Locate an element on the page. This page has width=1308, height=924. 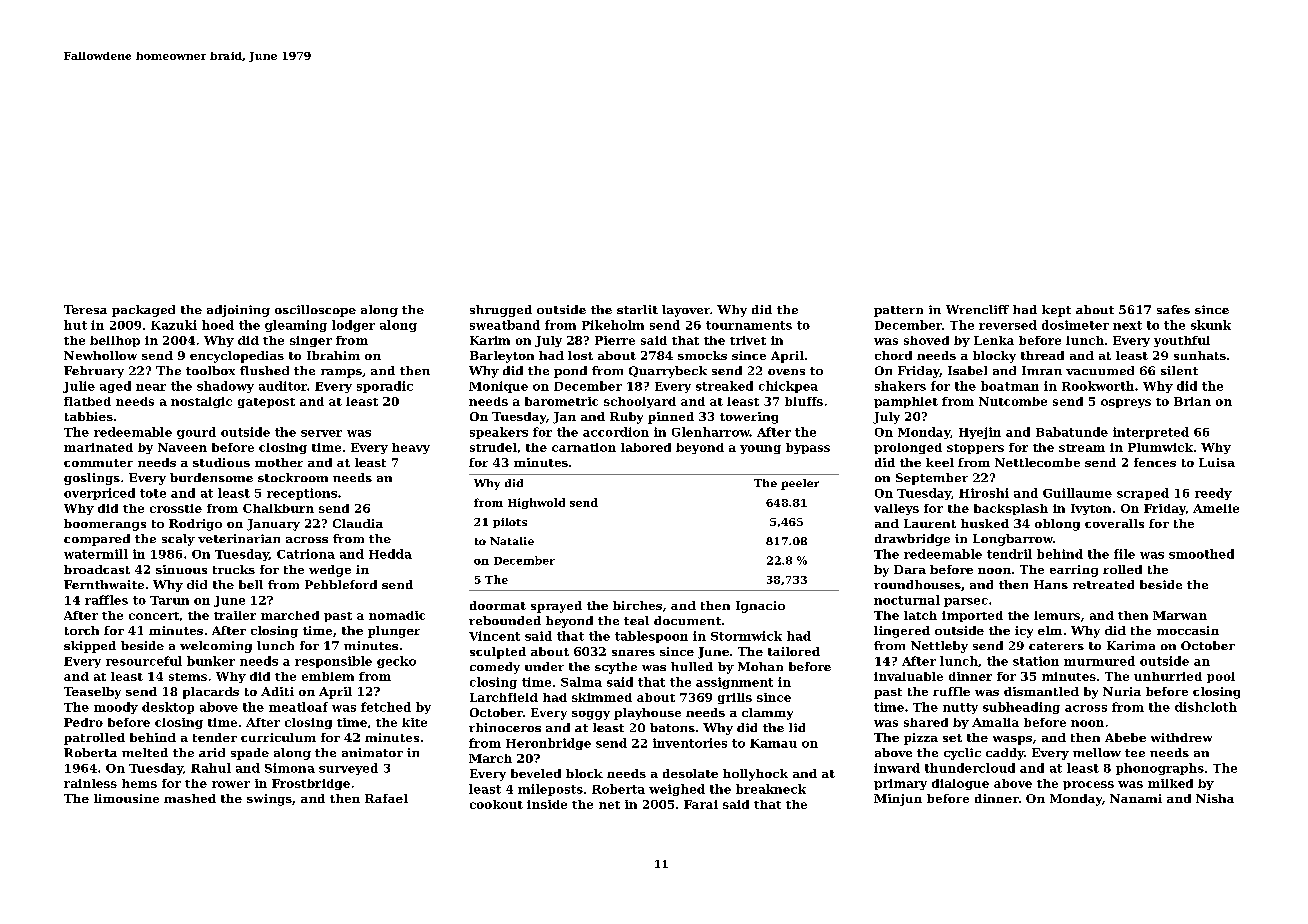
curriculum is located at coordinates (278, 737).
